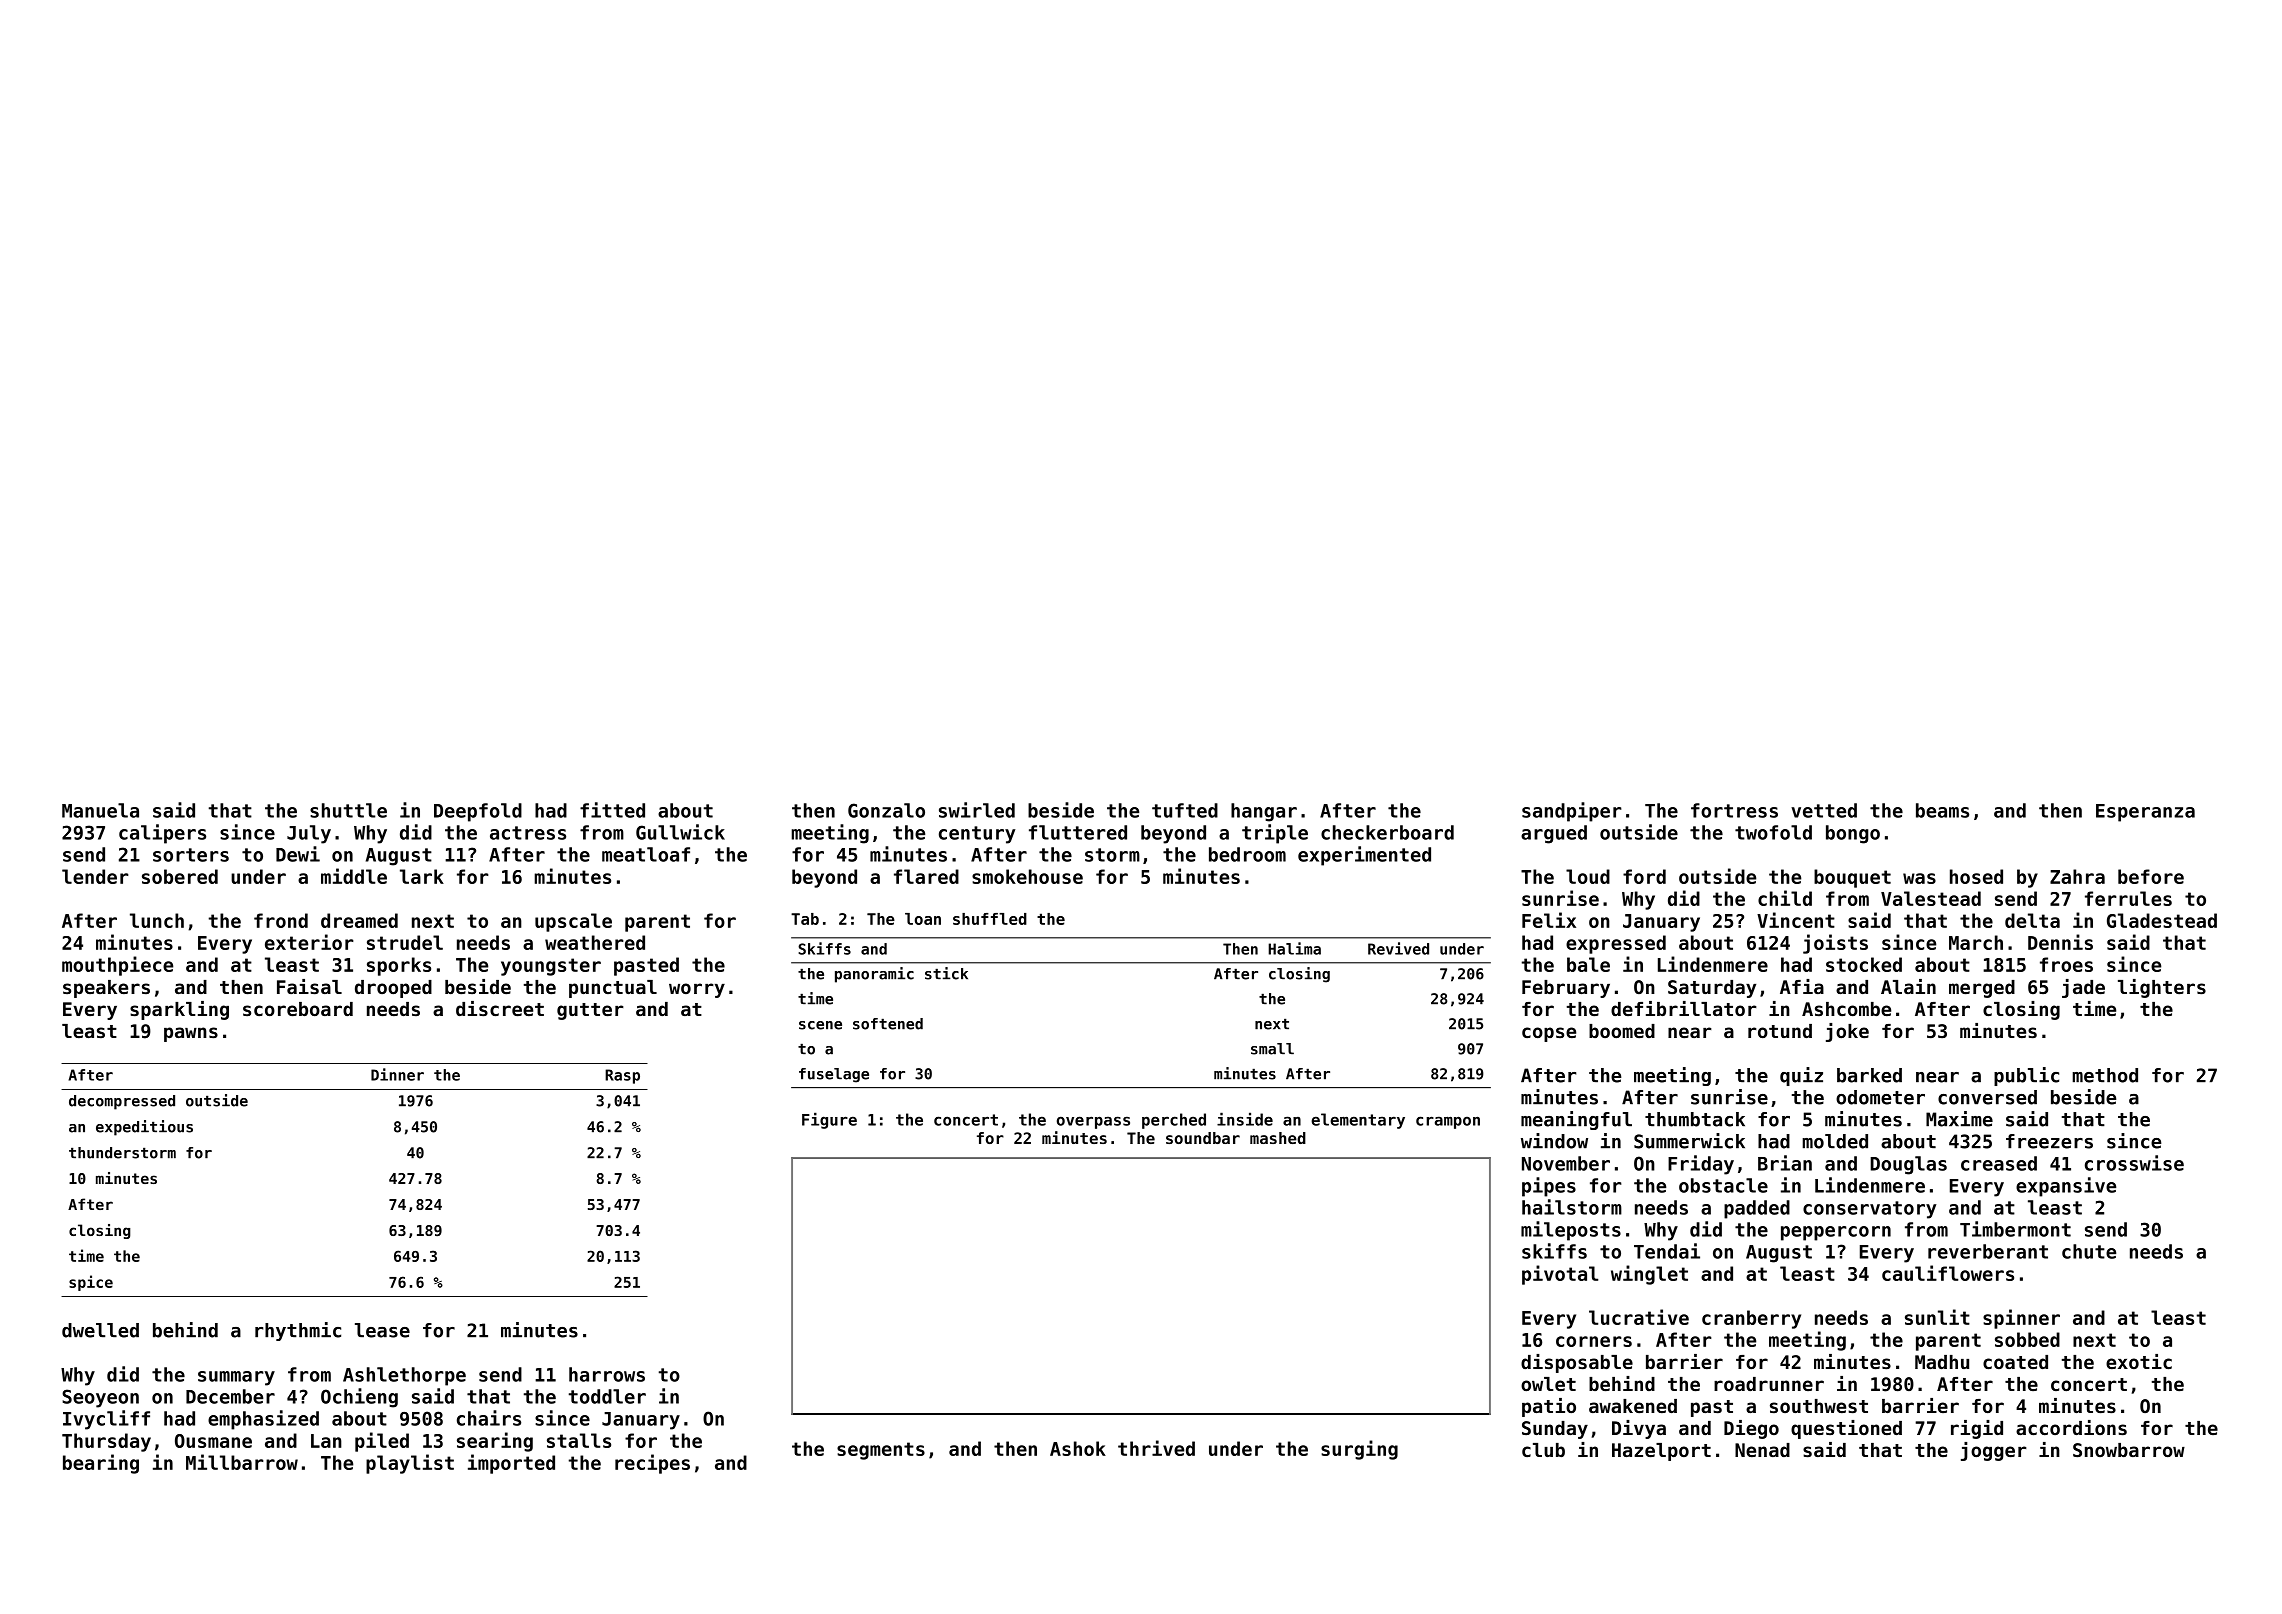 This document has width=2282, height=1614. I want to click on surging, so click(1359, 1450).
